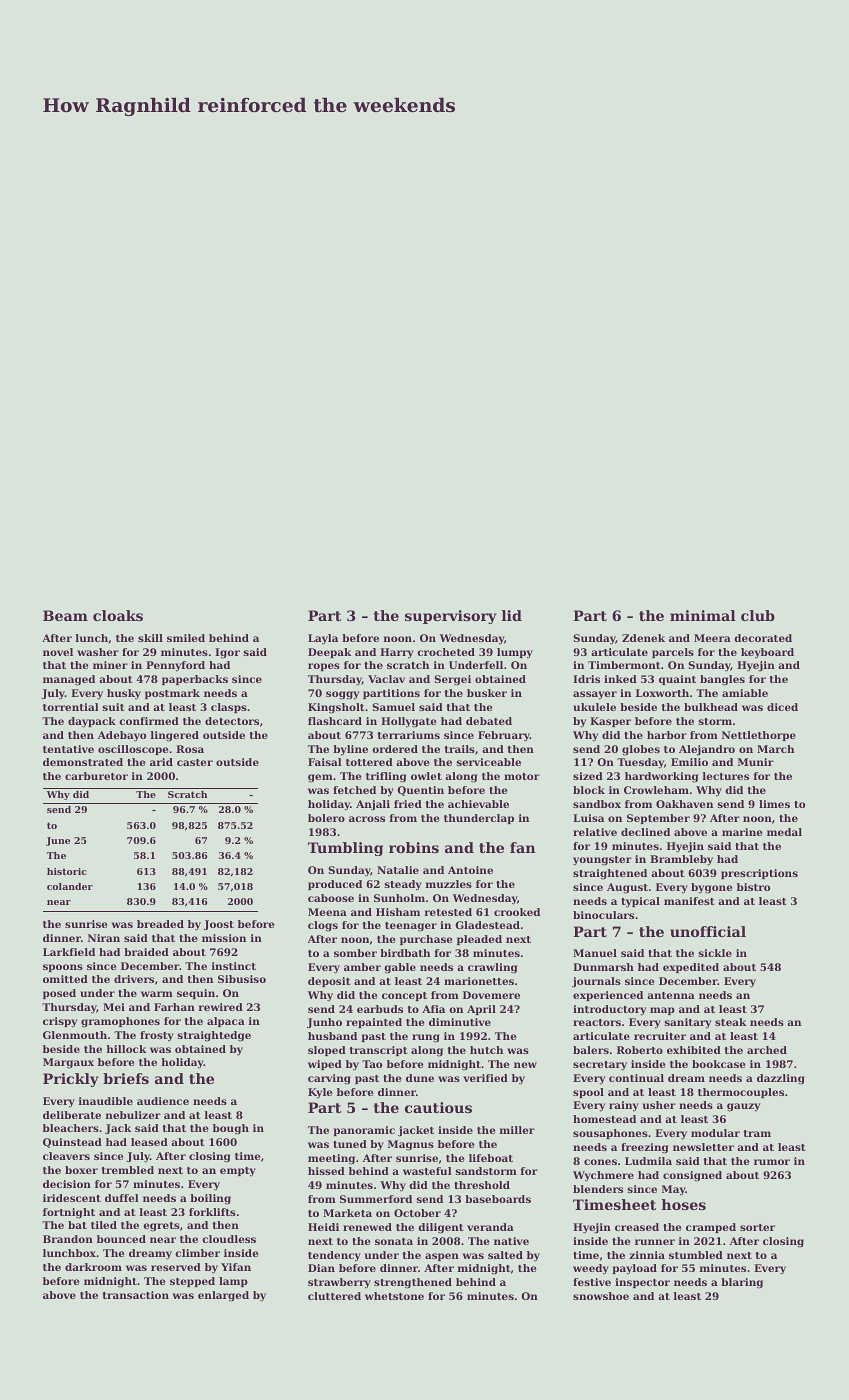 The image size is (849, 1400). What do you see at coordinates (121, 1239) in the screenshot?
I see `bounced` at bounding box center [121, 1239].
